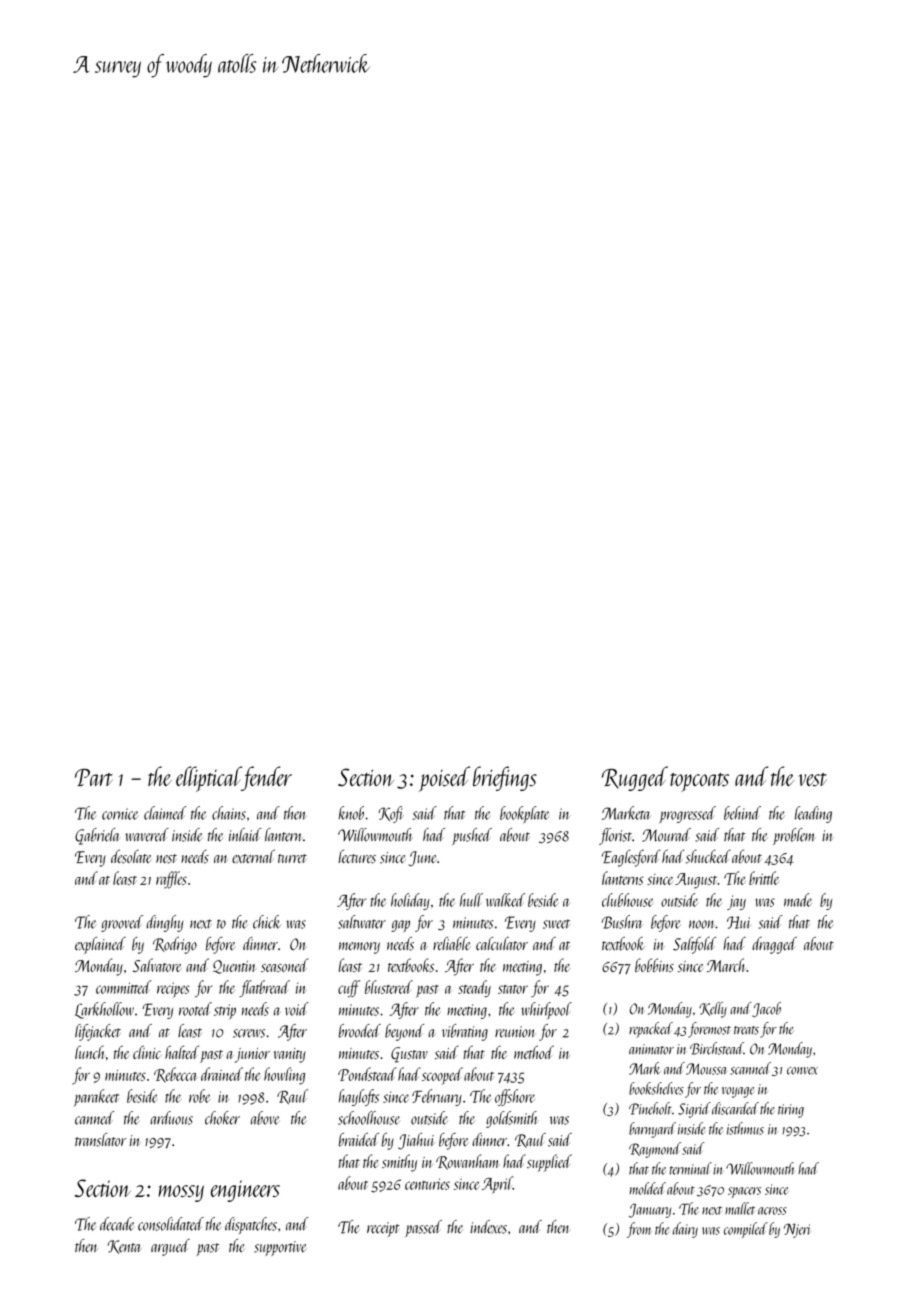 The height and width of the document is (1316, 908). What do you see at coordinates (635, 778) in the document?
I see `Rugged` at bounding box center [635, 778].
